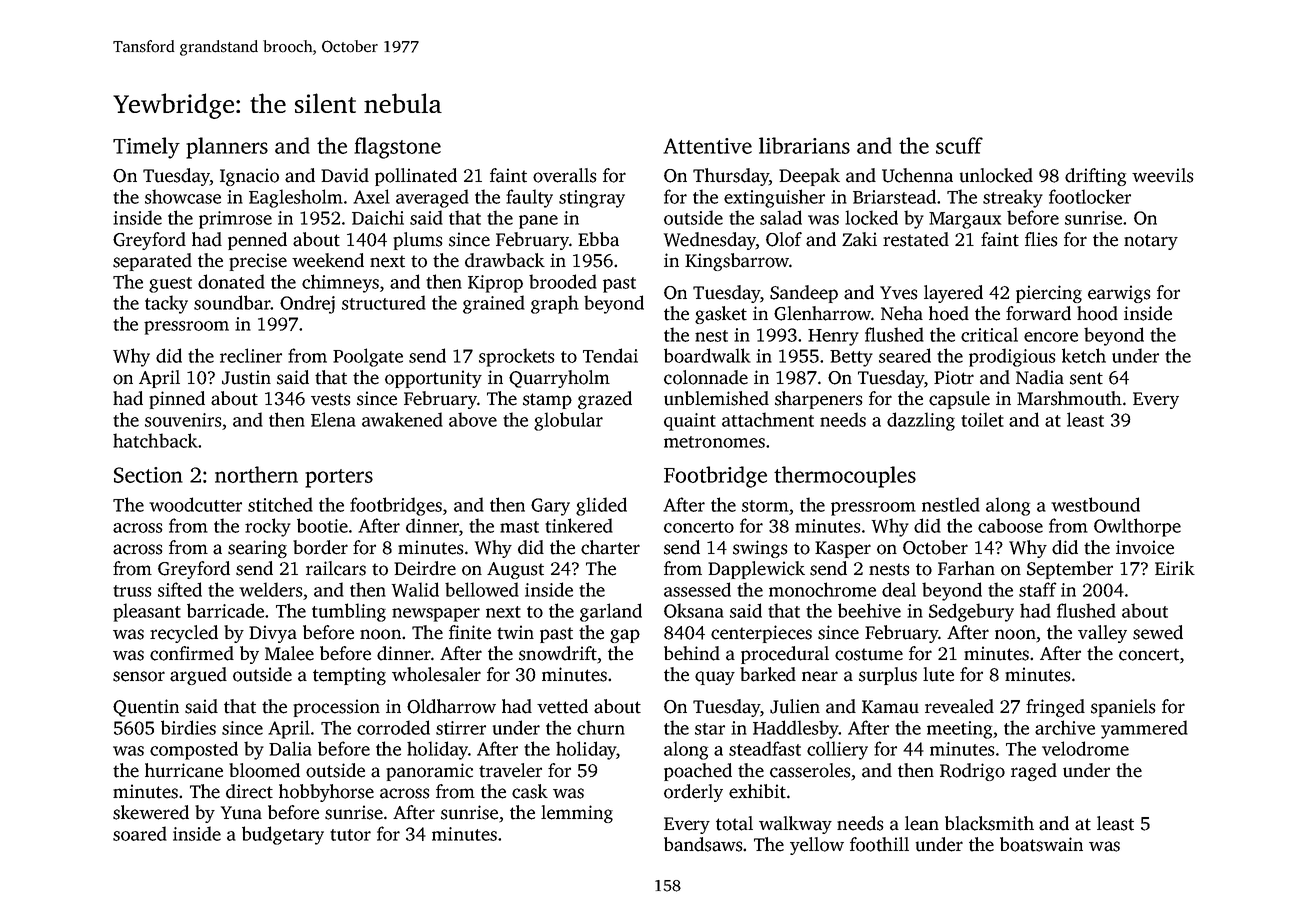  Describe the element at coordinates (804, 145) in the page. I see `librarians` at that location.
